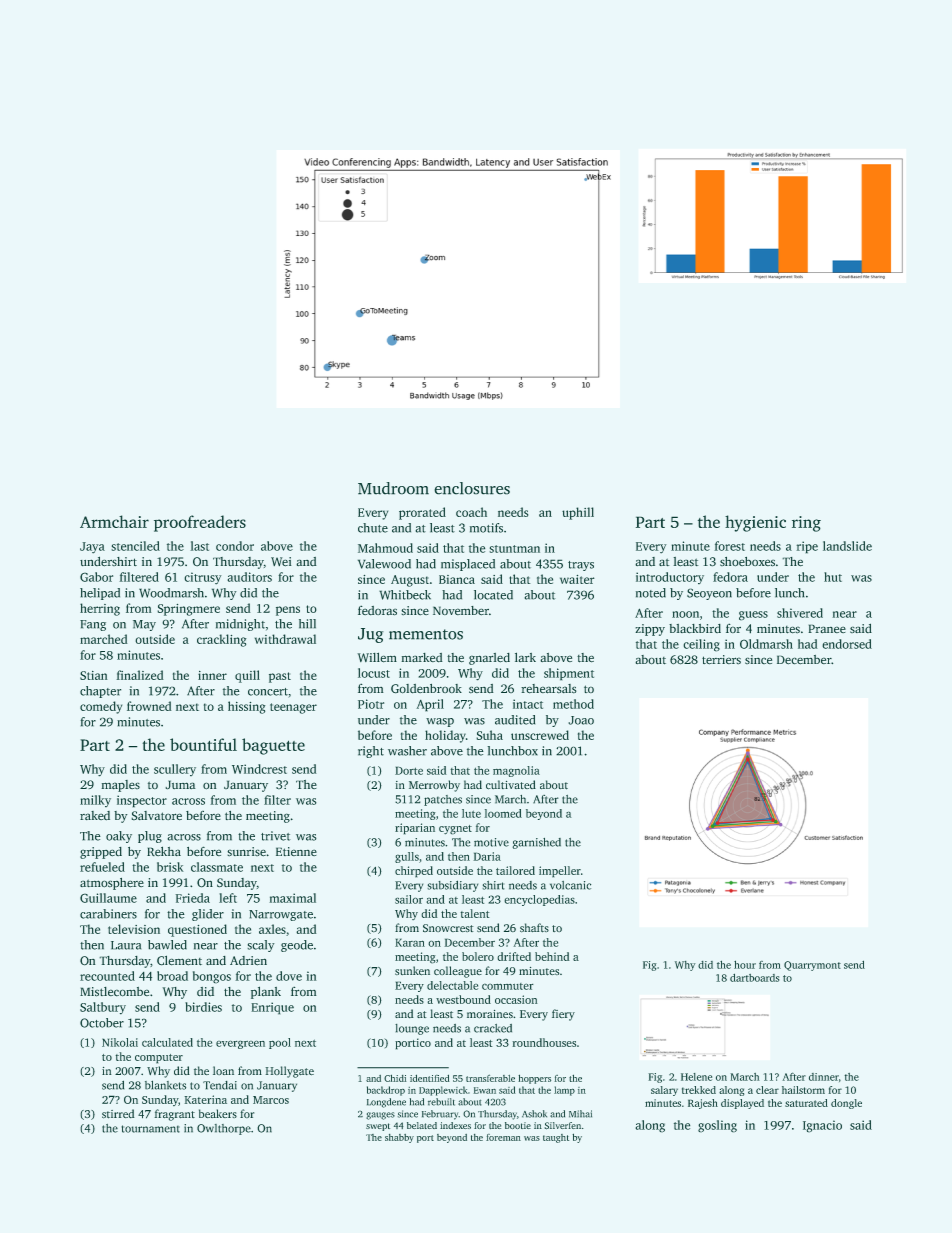 The width and height of the image is (952, 1233). Describe the element at coordinates (581, 566) in the image. I see `trays` at that location.
